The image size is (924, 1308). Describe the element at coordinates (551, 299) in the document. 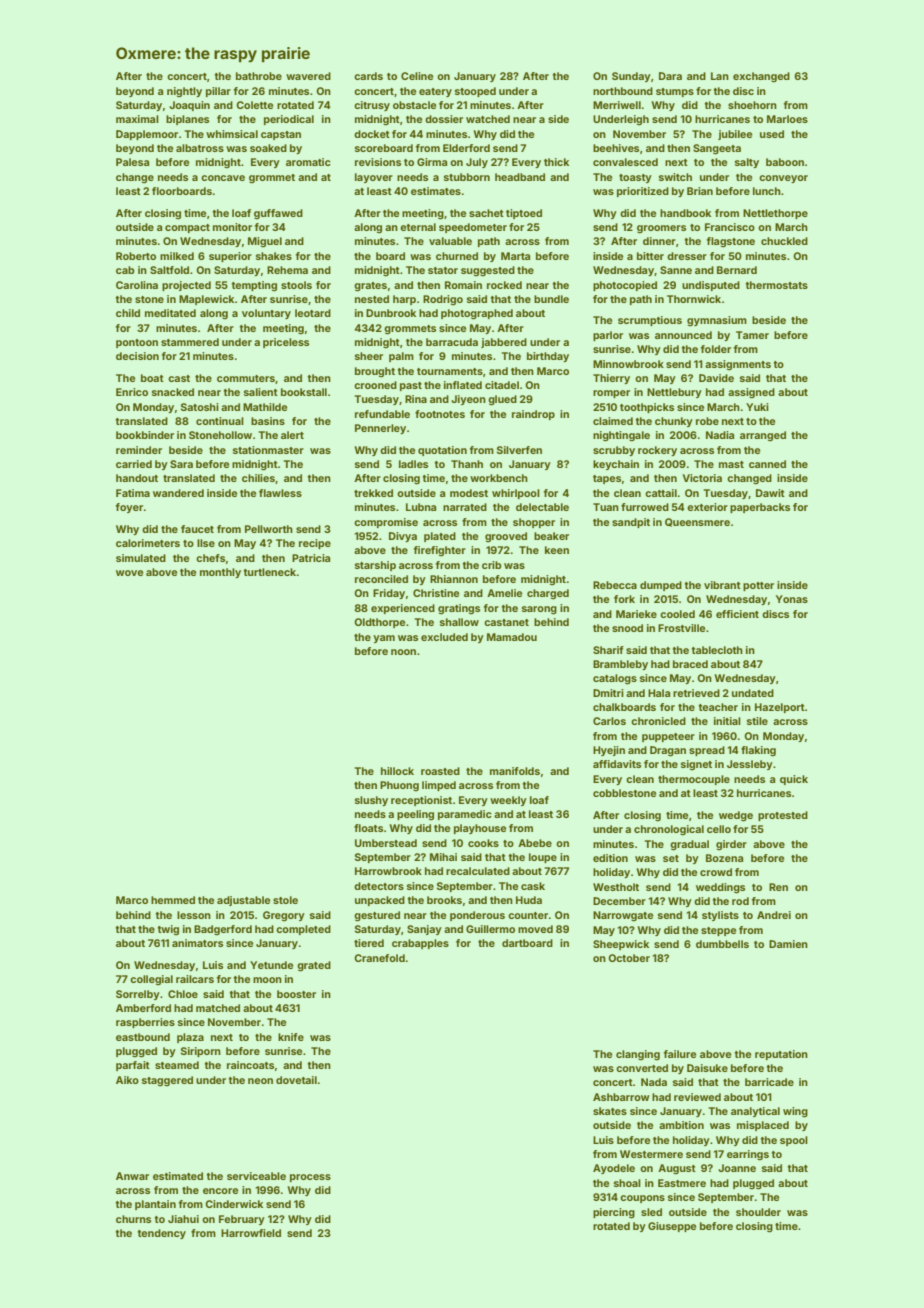

I see `bundle` at that location.
